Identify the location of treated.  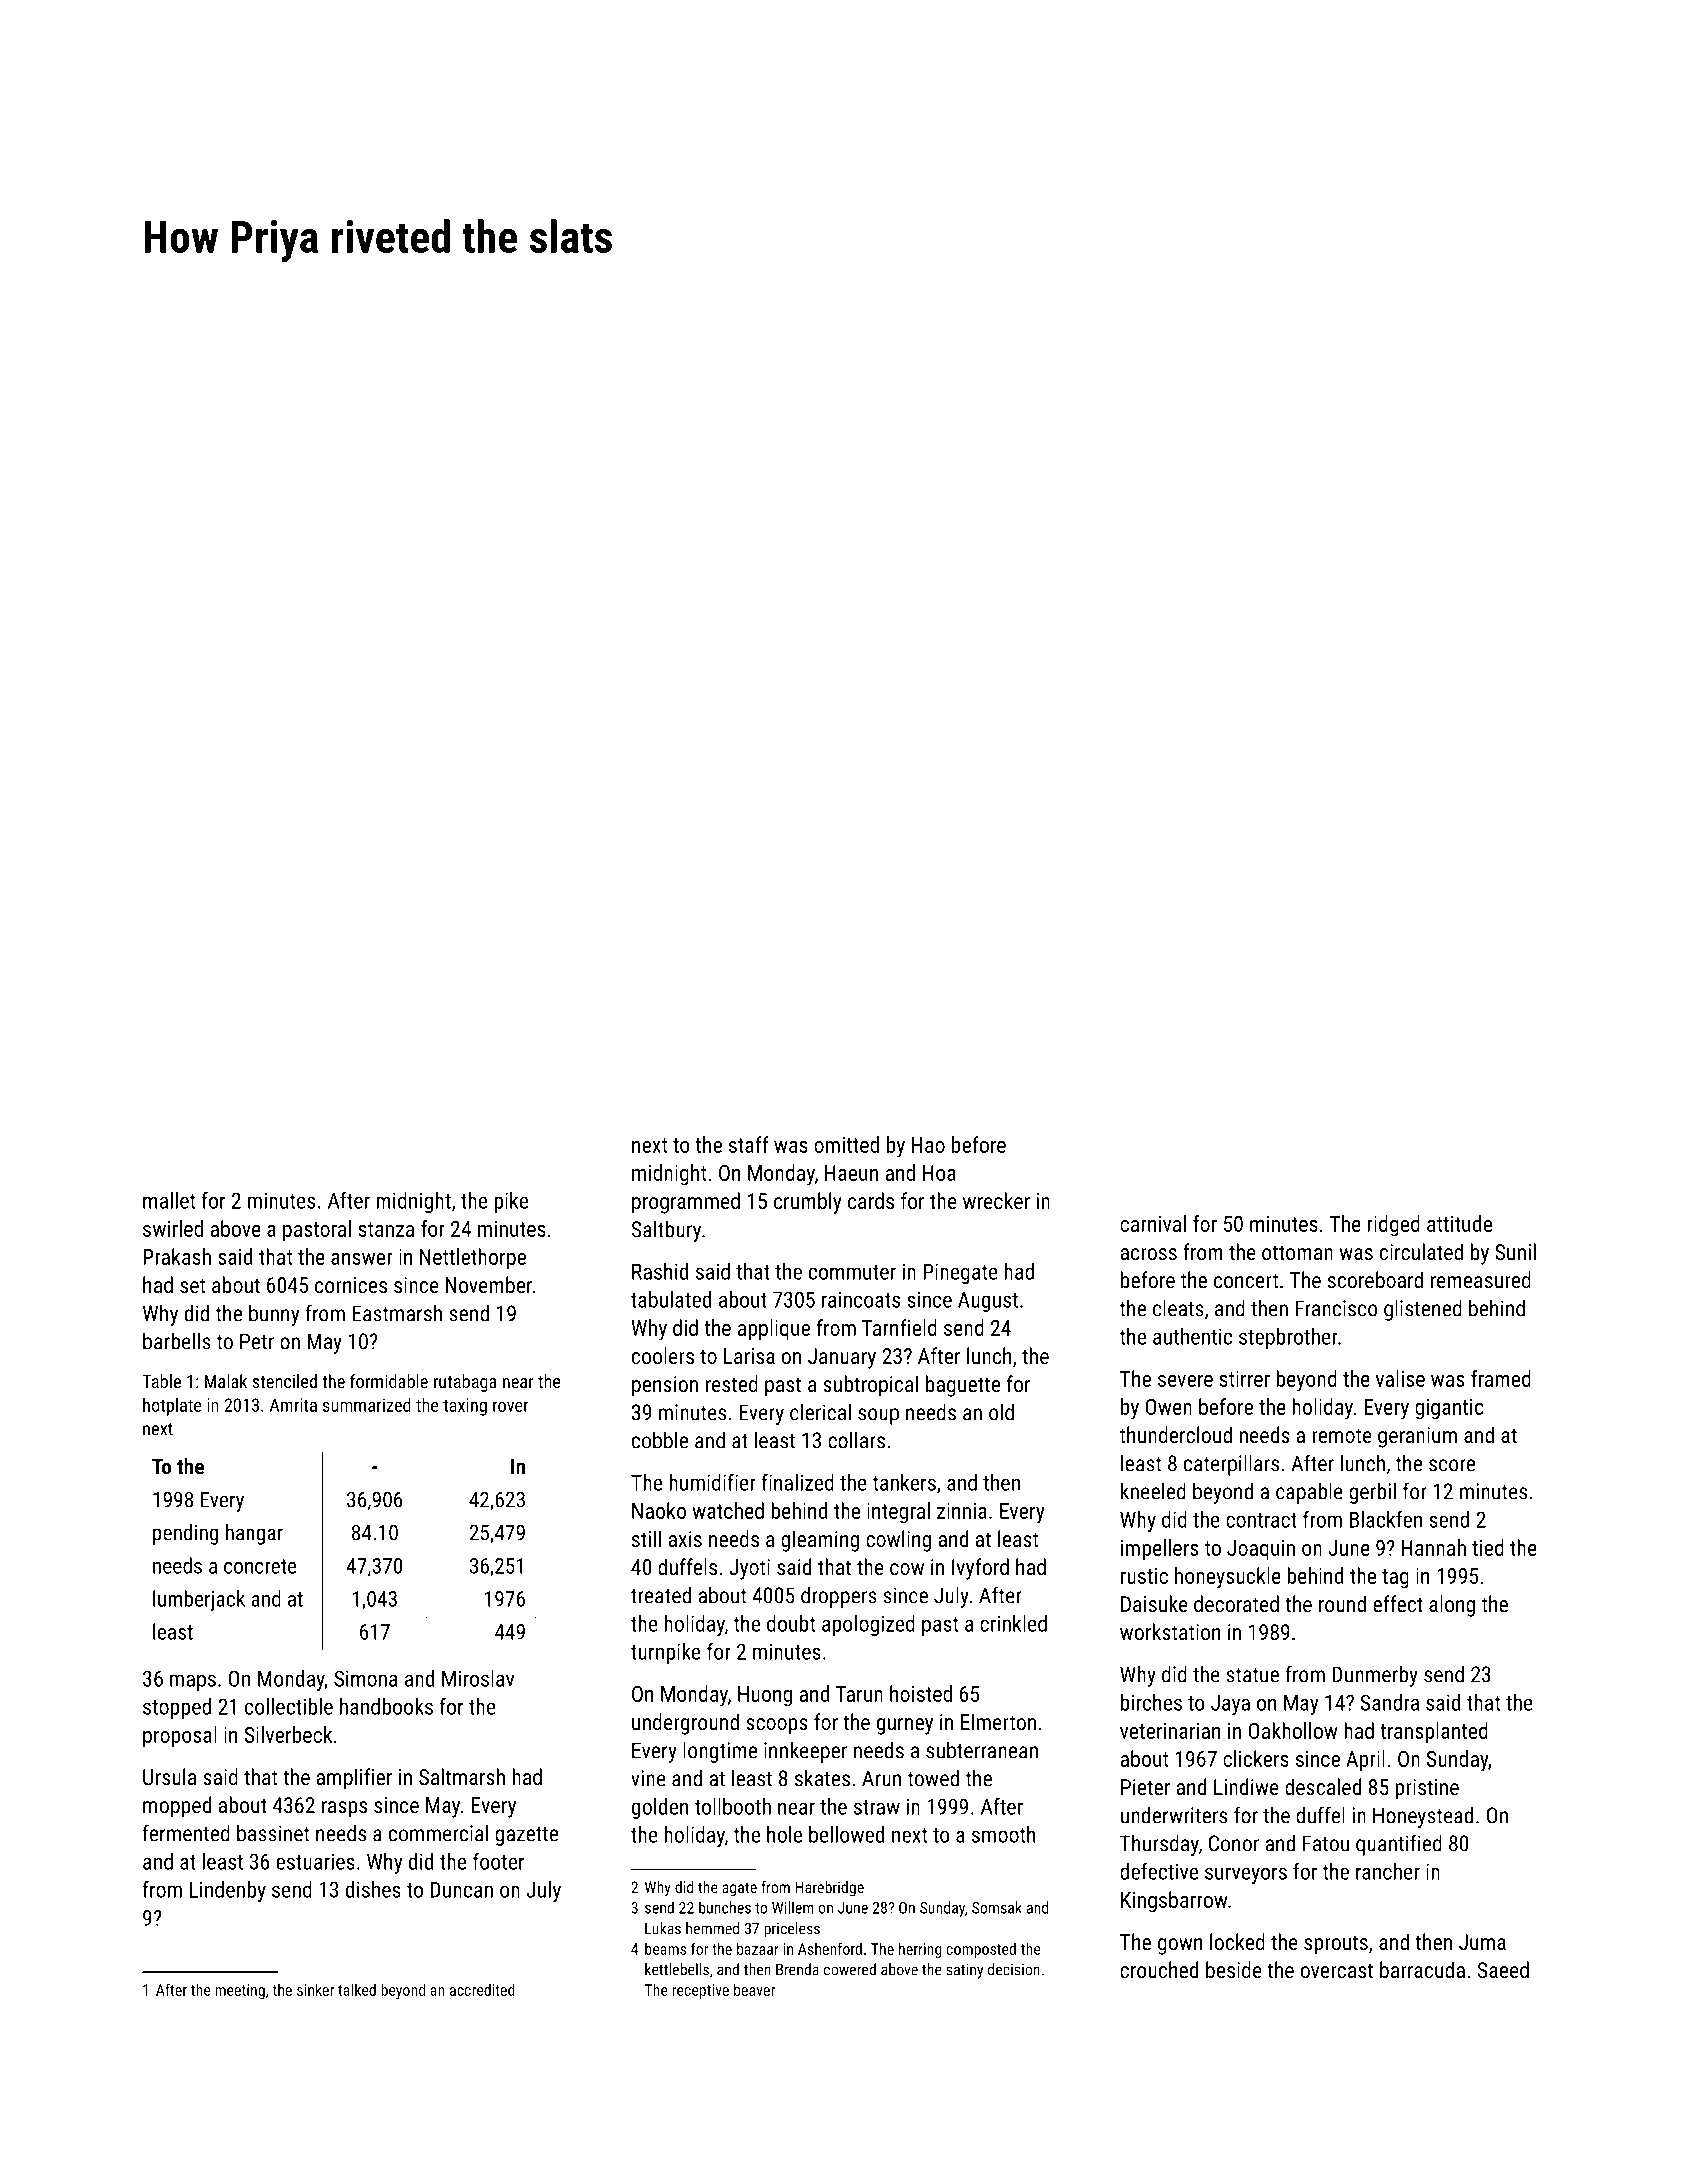
(661, 1595).
